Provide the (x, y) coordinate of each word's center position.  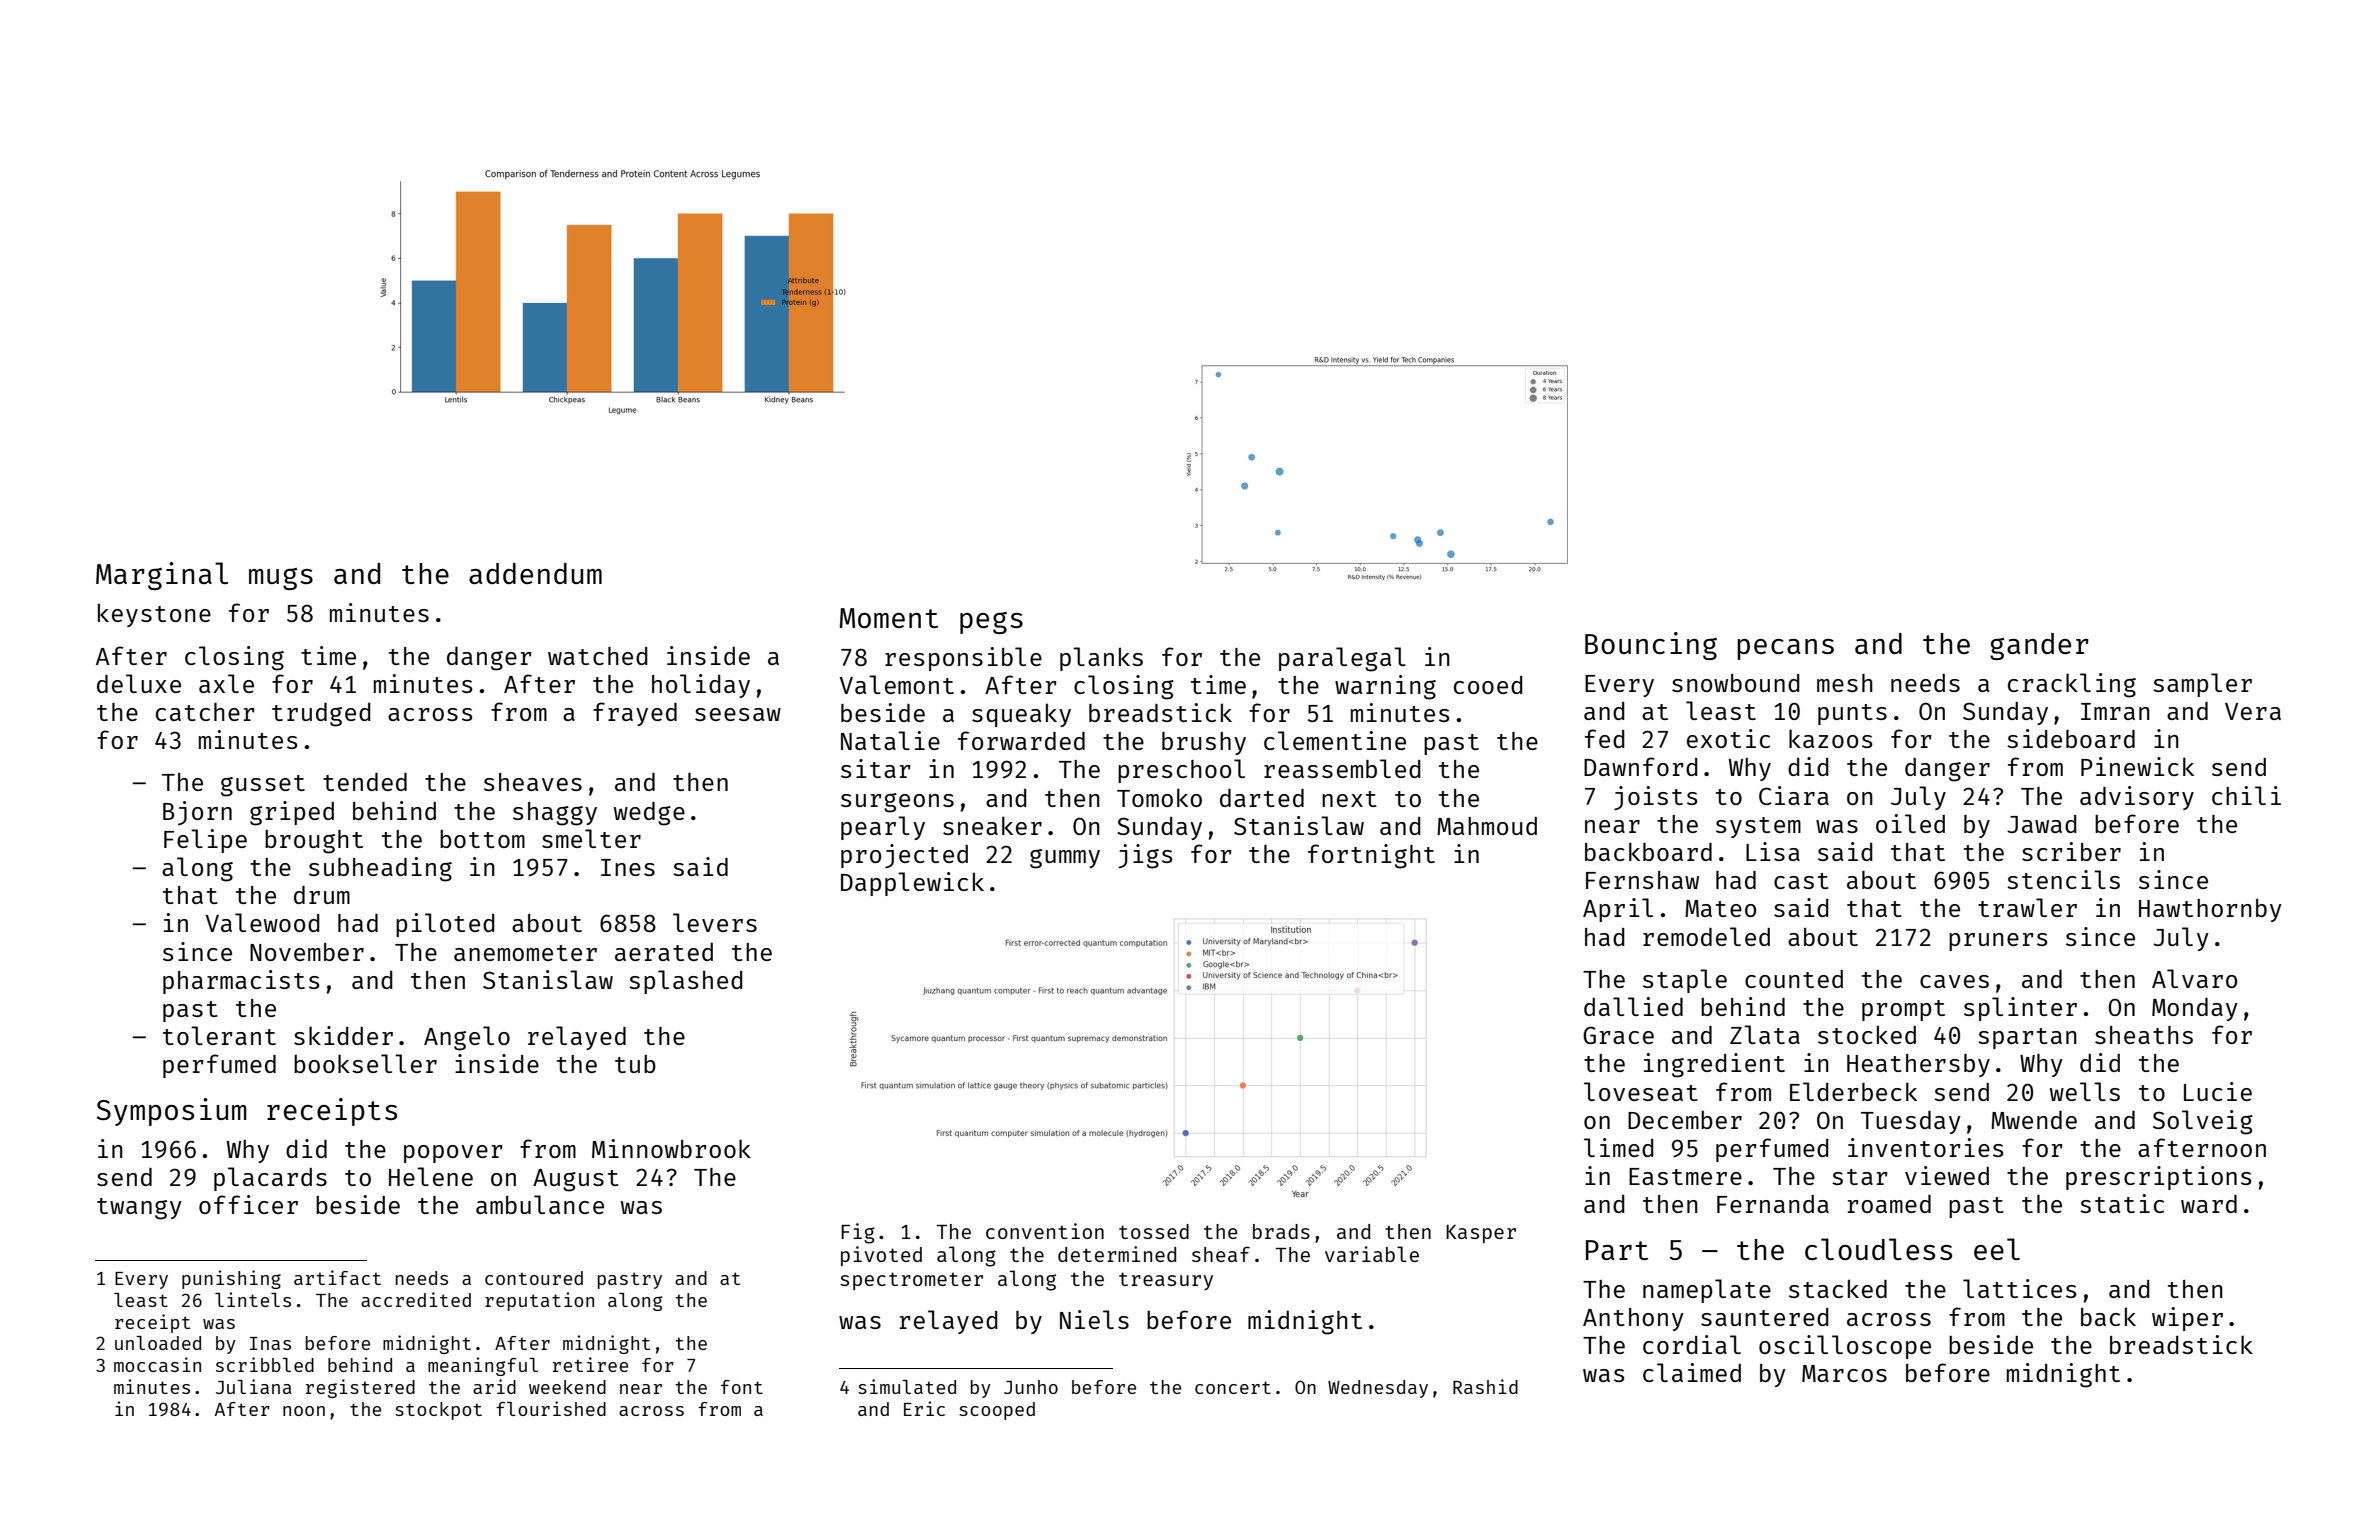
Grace (1618, 1035)
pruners (1998, 942)
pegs (991, 623)
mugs (281, 579)
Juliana (254, 1386)
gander (2039, 646)
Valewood (262, 922)
